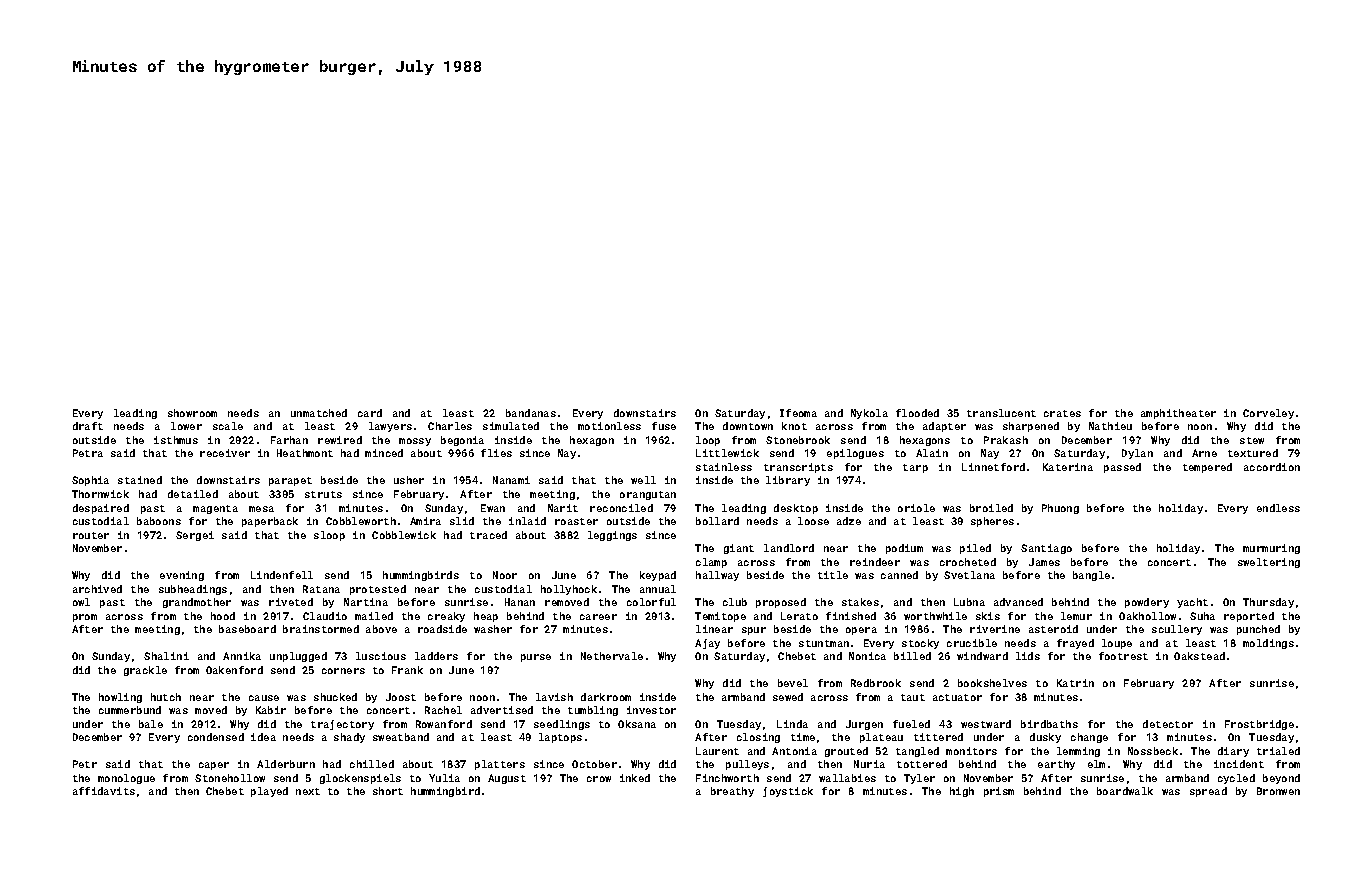  What do you see at coordinates (97, 589) in the screenshot?
I see `archived` at bounding box center [97, 589].
